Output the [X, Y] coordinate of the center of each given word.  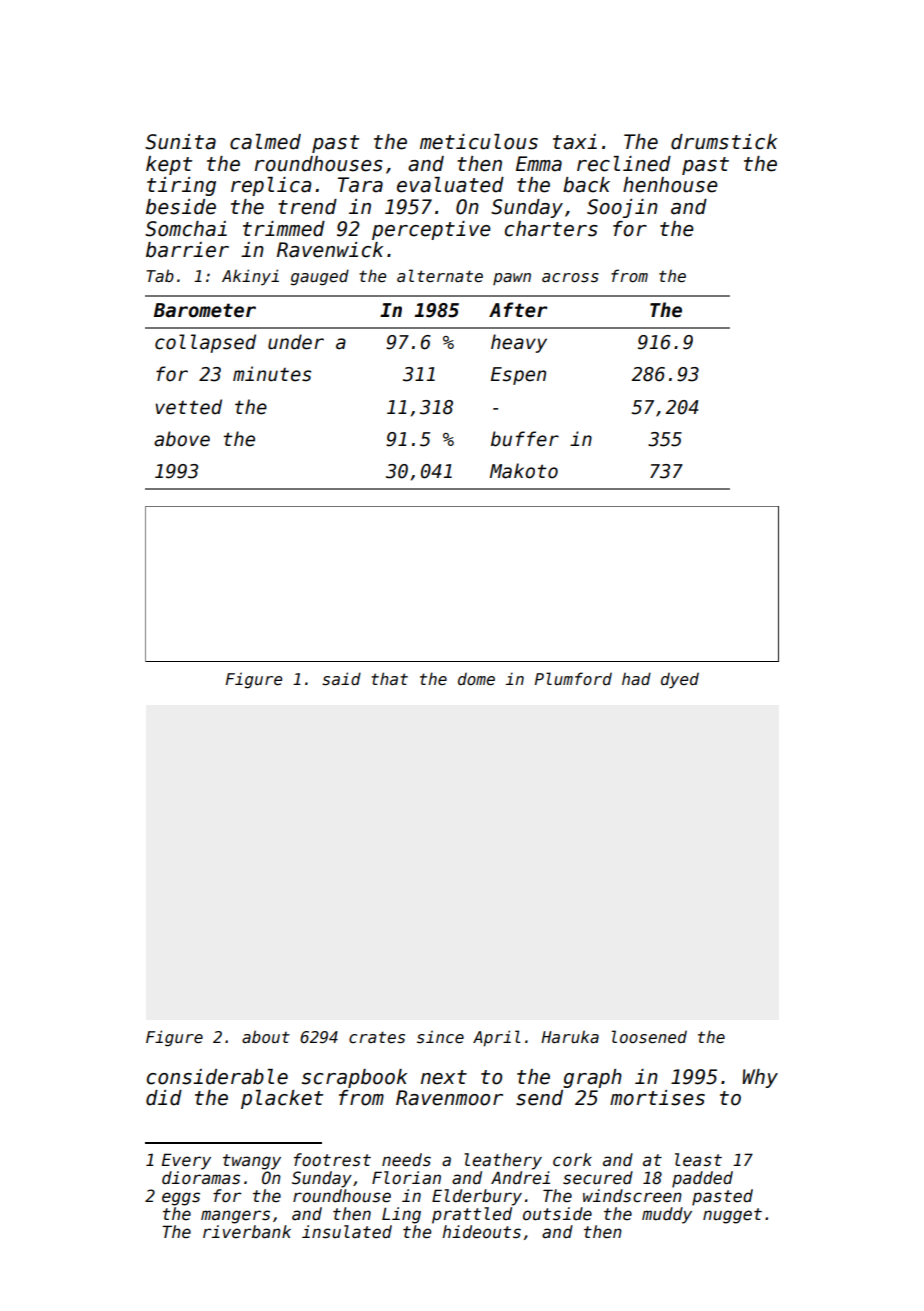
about [266, 1036]
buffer [525, 439]
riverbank [247, 1232]
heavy [519, 343]
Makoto [524, 471]
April [497, 1038]
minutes [272, 374]
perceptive [431, 230]
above [182, 439]
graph [592, 1078]
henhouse [670, 185]
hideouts [481, 1232]
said [341, 679]
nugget [732, 1216]
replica [271, 186]
